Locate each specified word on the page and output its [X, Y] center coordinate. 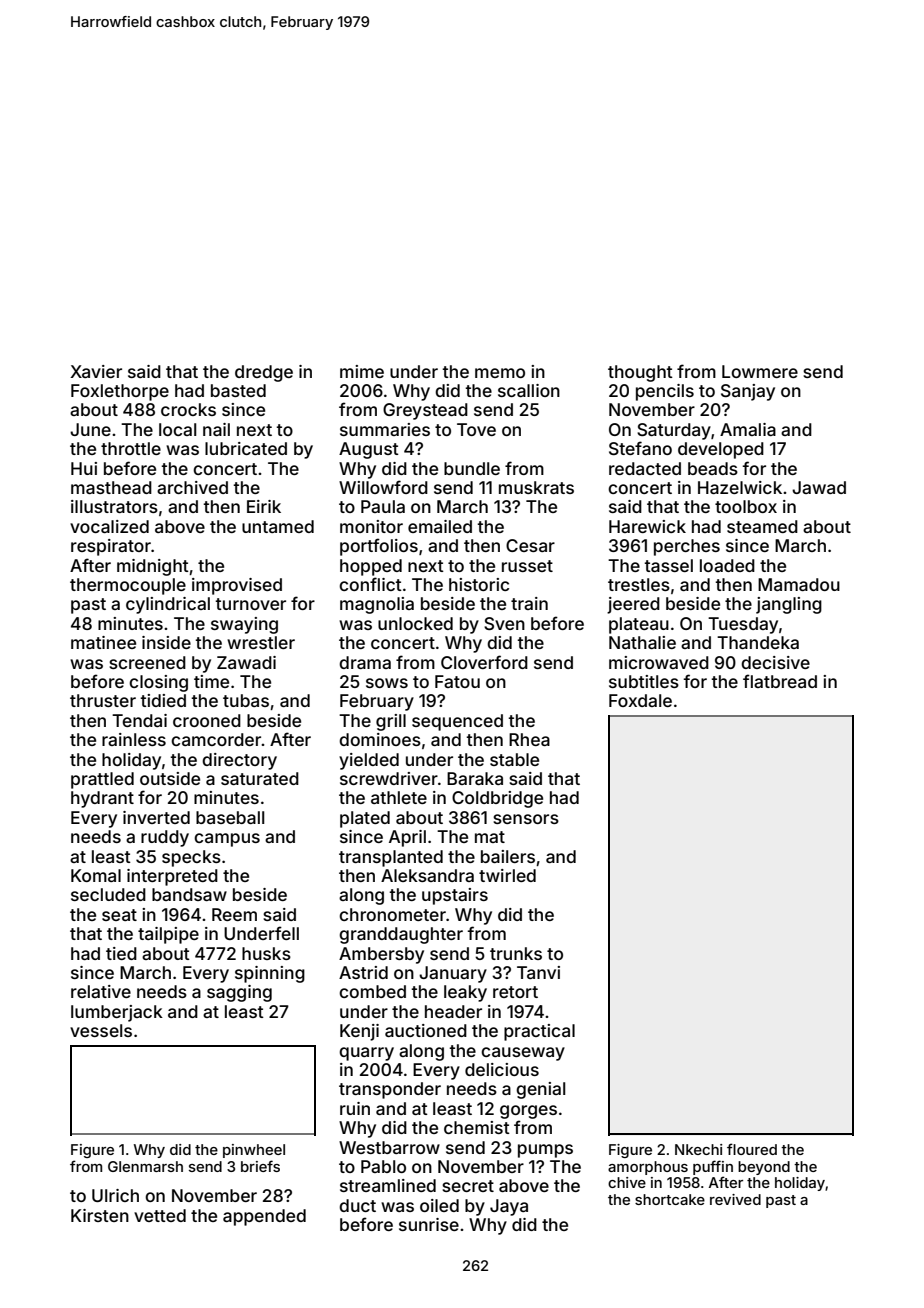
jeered [633, 605]
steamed [762, 526]
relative [101, 991]
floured [752, 1149]
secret [468, 1186]
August [369, 450]
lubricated [246, 448]
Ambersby [381, 955]
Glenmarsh [145, 1166]
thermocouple [128, 586]
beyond [764, 1168]
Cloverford [484, 662]
